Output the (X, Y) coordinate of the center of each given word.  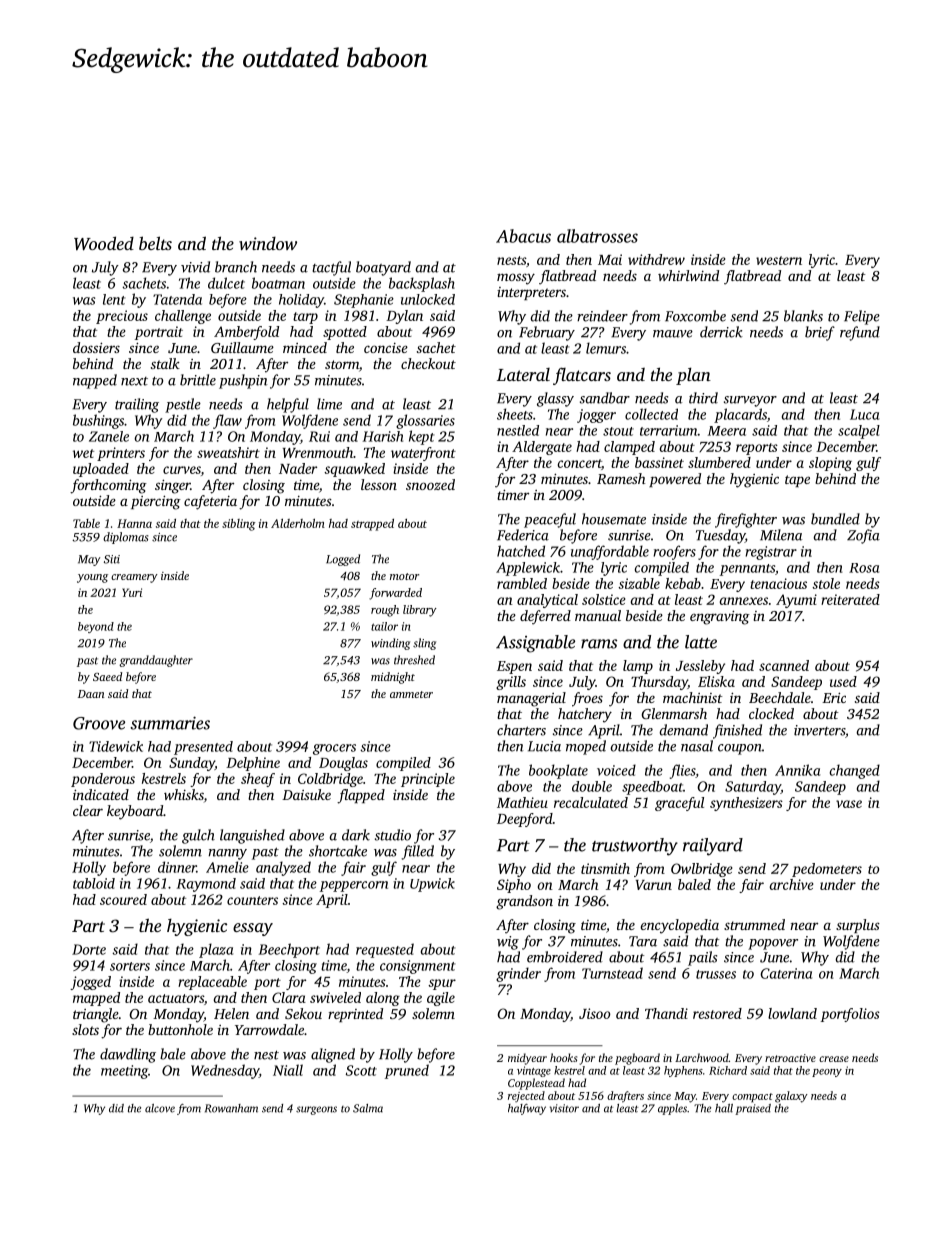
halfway (527, 1109)
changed (855, 771)
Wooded (104, 243)
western (779, 260)
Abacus (523, 236)
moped (586, 747)
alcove (160, 1108)
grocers (334, 749)
